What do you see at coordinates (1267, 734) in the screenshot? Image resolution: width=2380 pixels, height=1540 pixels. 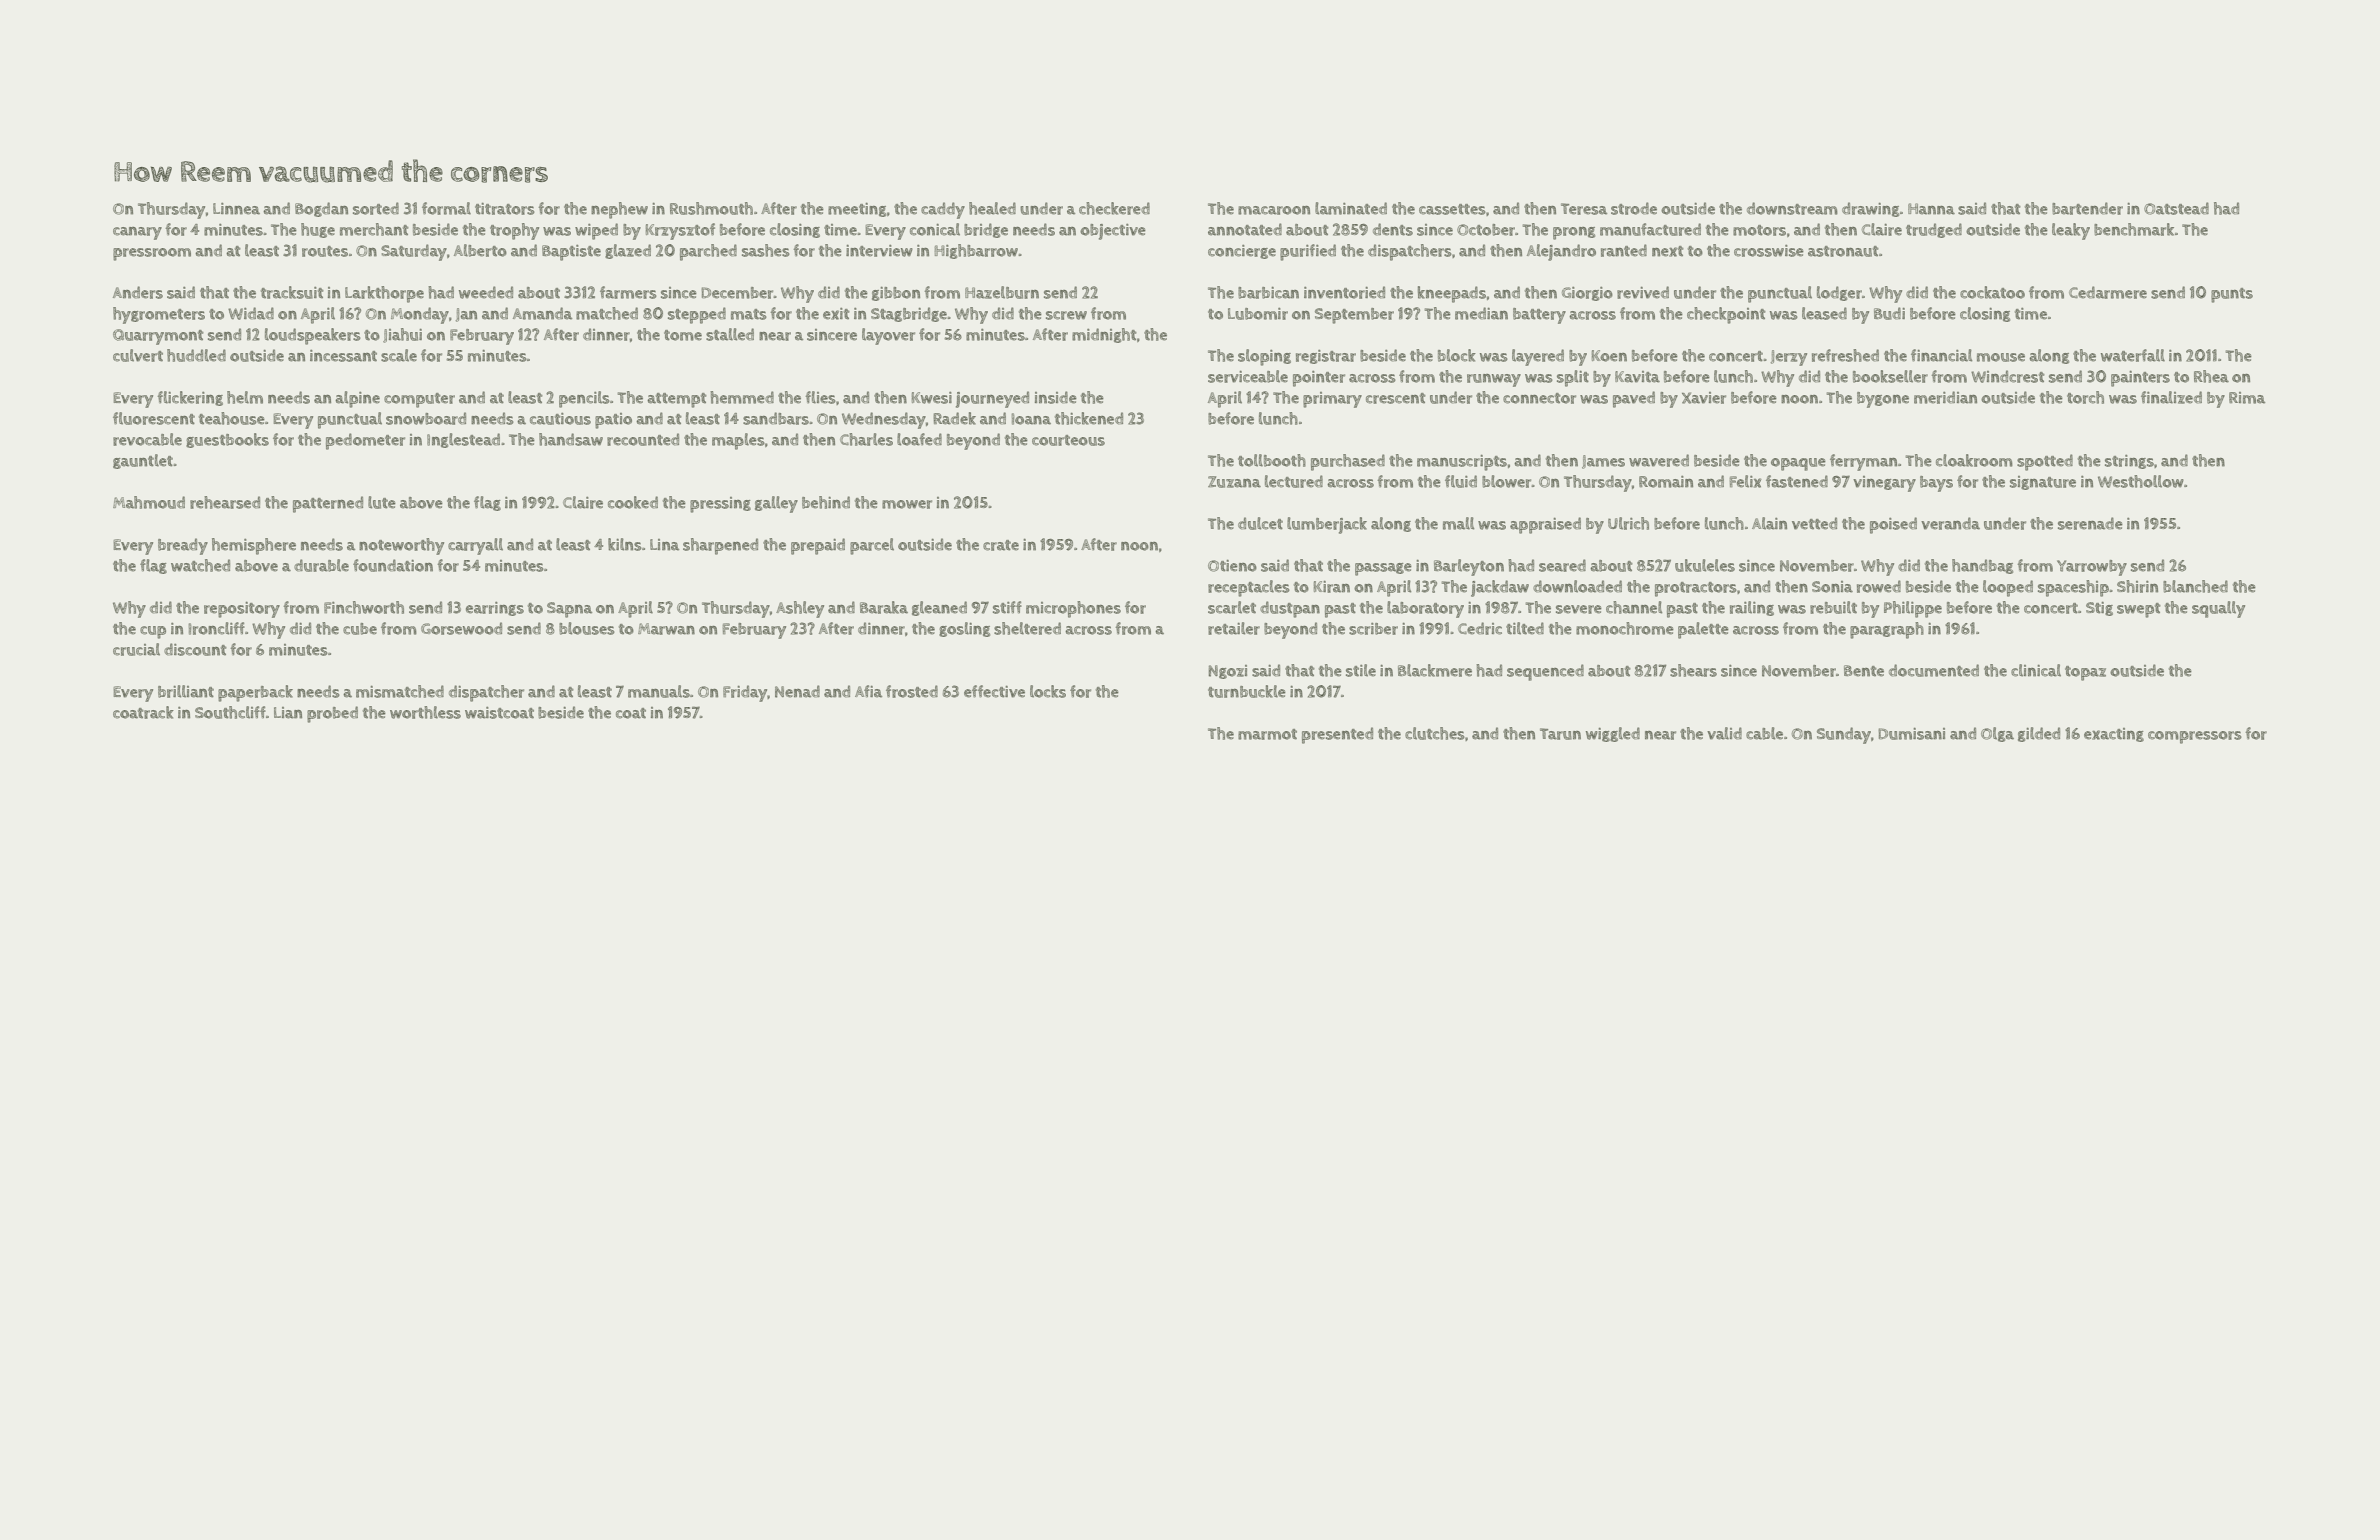 I see `marmot` at bounding box center [1267, 734].
